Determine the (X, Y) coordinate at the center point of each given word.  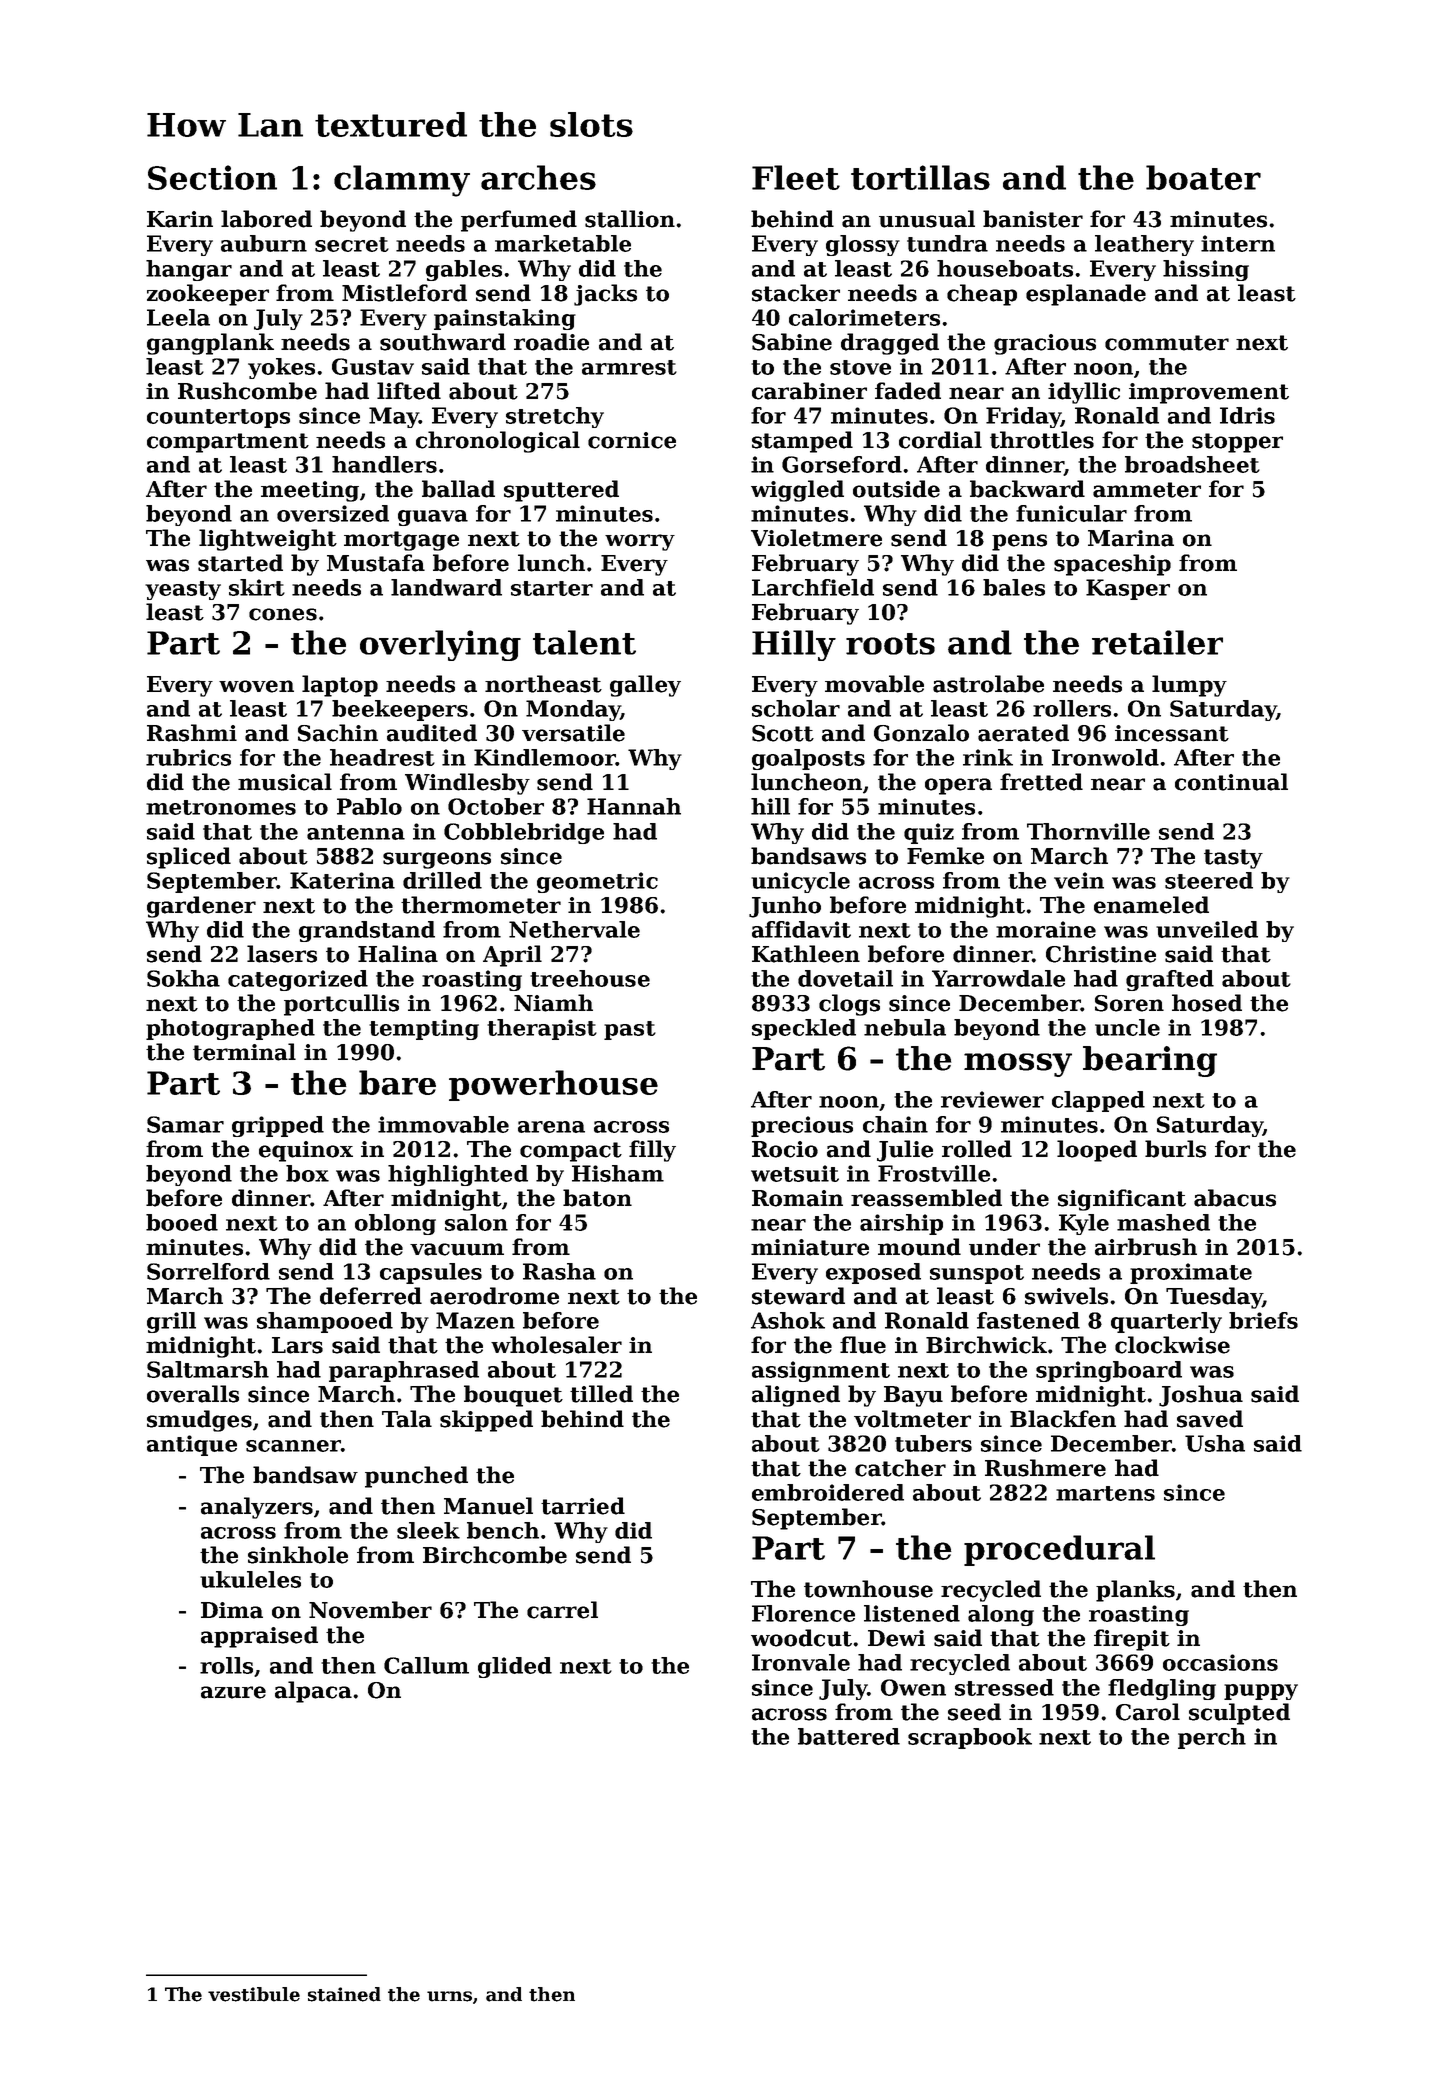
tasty (1233, 859)
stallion (630, 219)
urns (449, 1996)
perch (1212, 1738)
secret (352, 244)
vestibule (254, 1994)
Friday (1023, 417)
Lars (297, 1345)
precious (802, 1126)
